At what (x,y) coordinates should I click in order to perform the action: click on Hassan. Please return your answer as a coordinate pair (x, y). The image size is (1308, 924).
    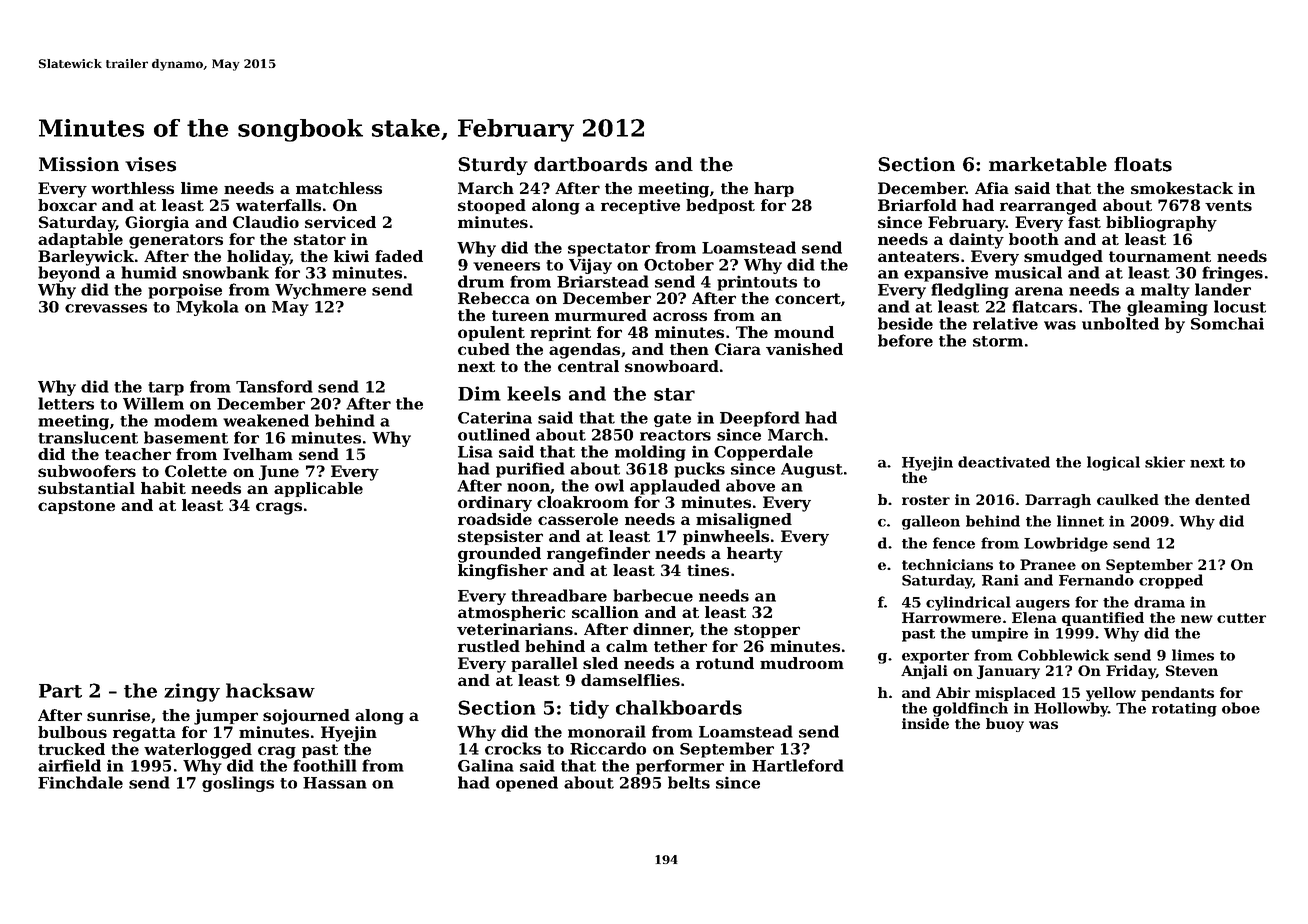
    Looking at the image, I should click on (335, 783).
